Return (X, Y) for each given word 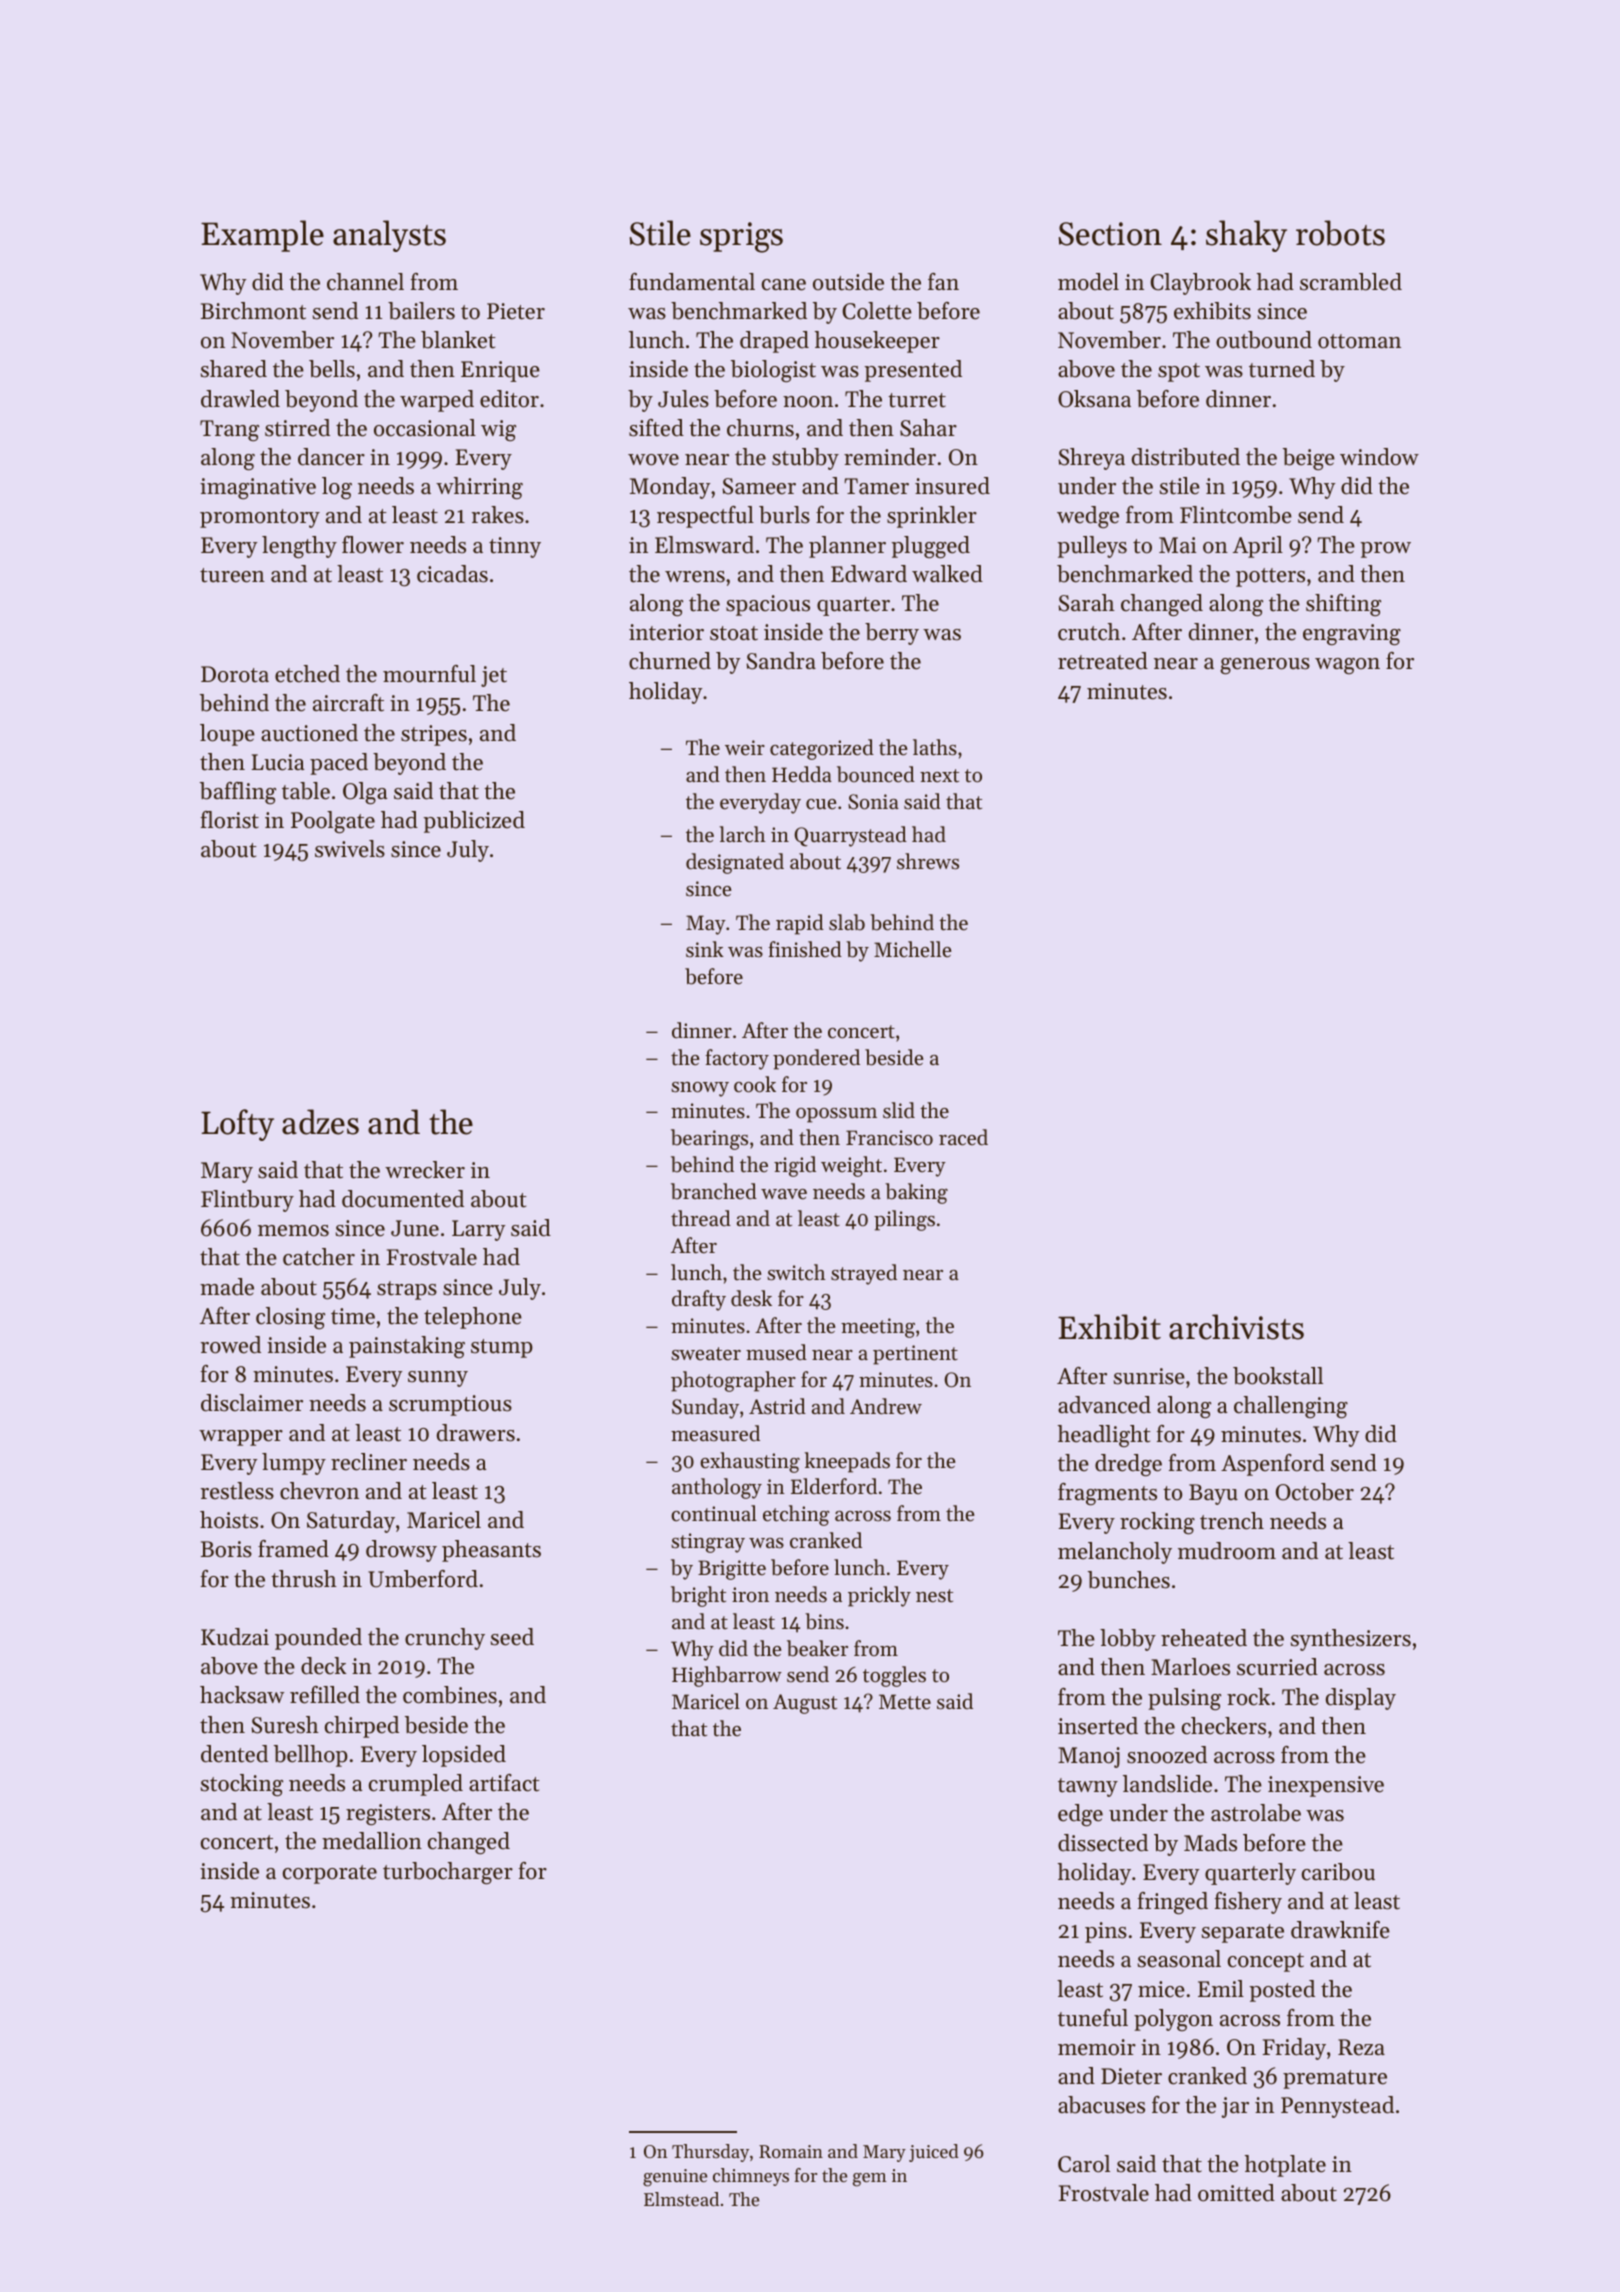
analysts (389, 236)
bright (698, 1596)
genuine (675, 2178)
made (227, 1287)
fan (943, 281)
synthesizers (1351, 1640)
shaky (1246, 236)
